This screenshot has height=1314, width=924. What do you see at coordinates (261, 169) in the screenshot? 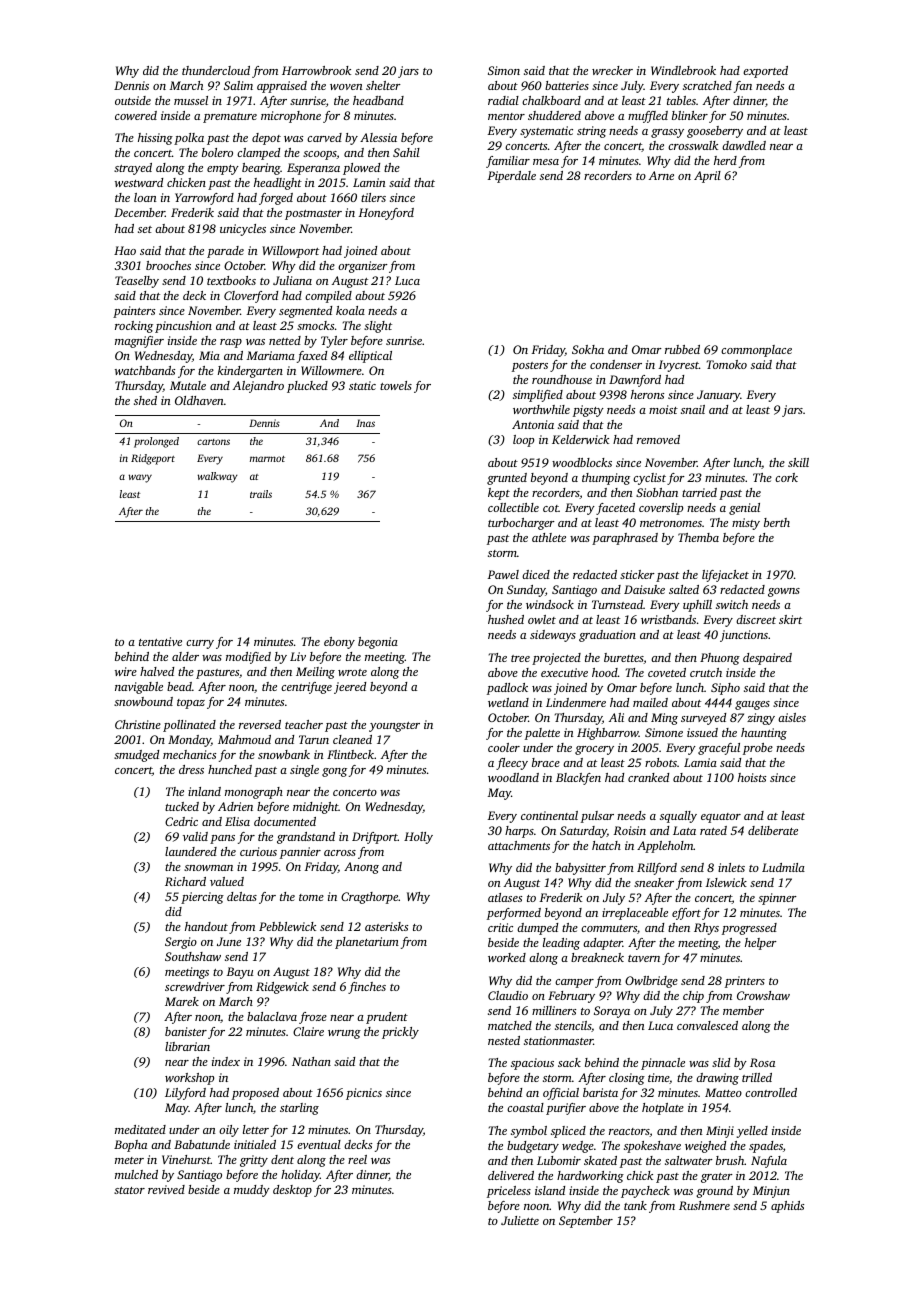
I see `bearing` at bounding box center [261, 169].
